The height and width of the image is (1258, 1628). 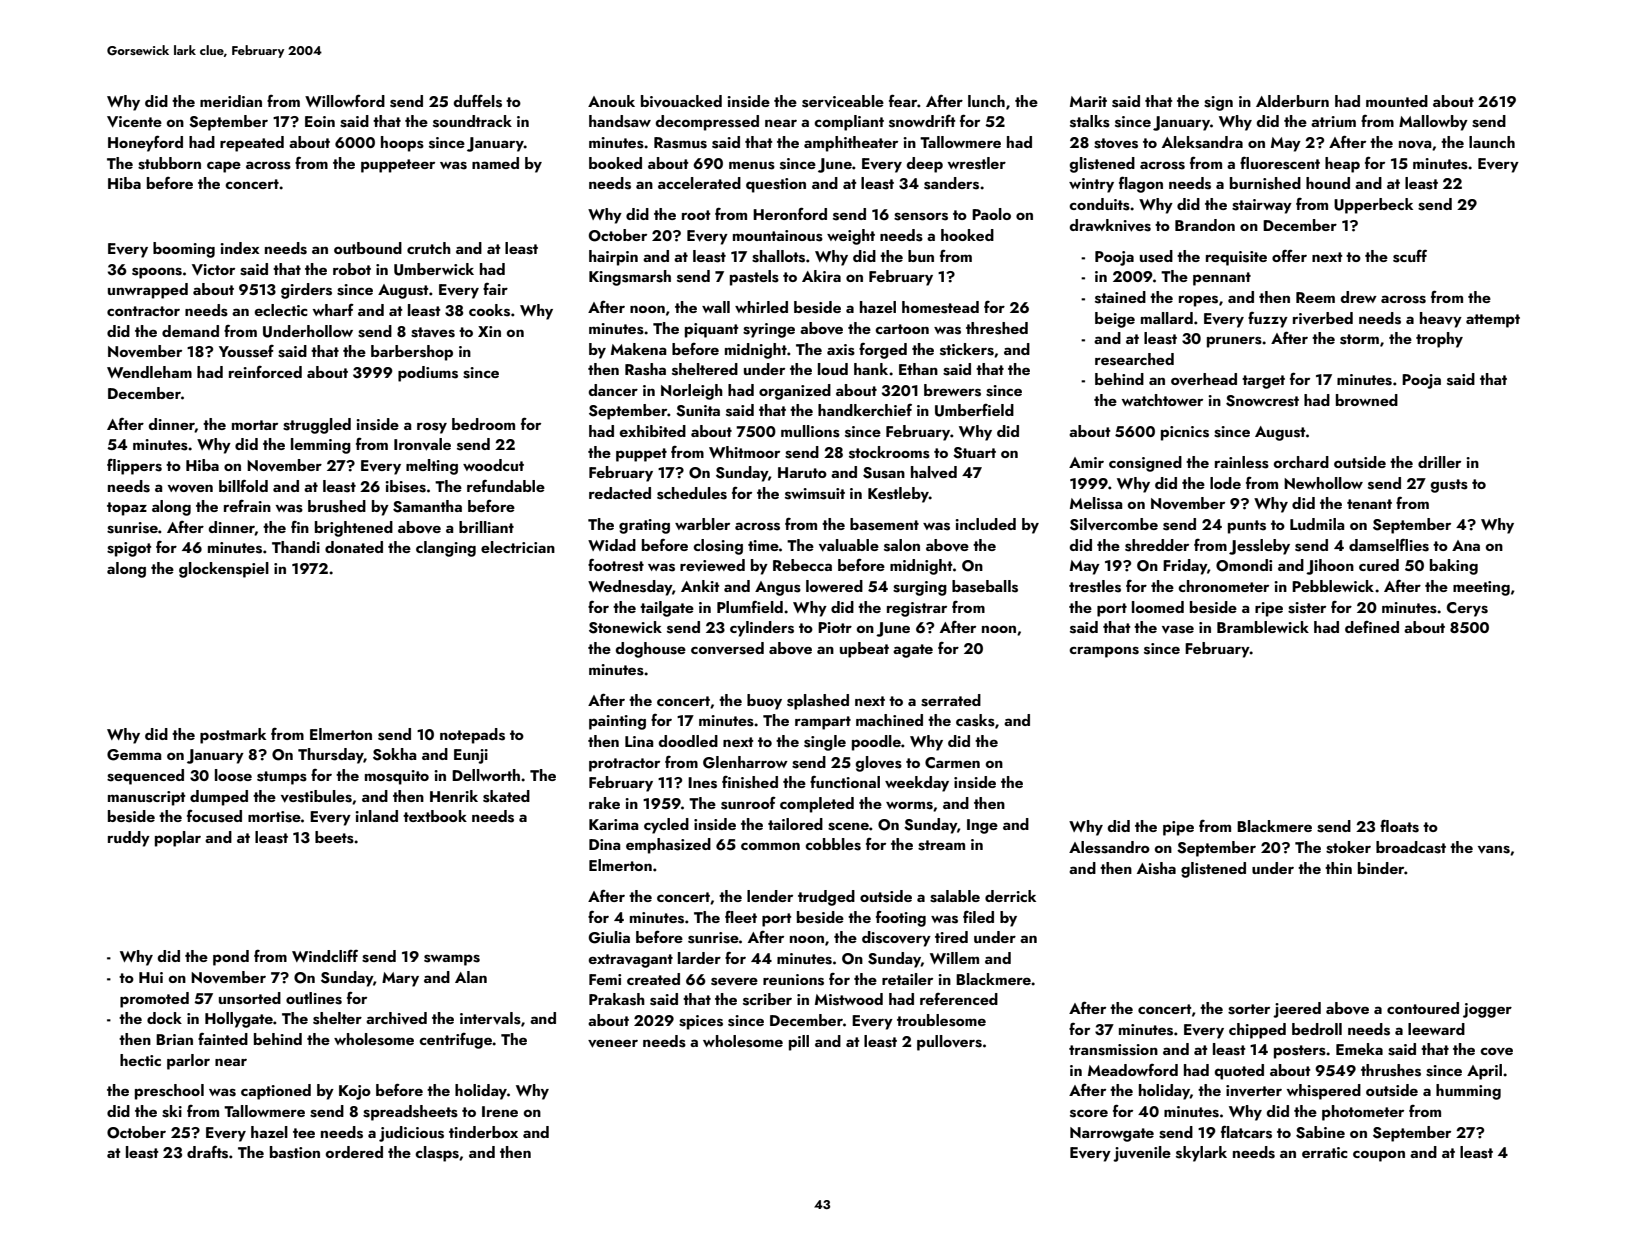 What do you see at coordinates (951, 183) in the image?
I see `sanders` at bounding box center [951, 183].
